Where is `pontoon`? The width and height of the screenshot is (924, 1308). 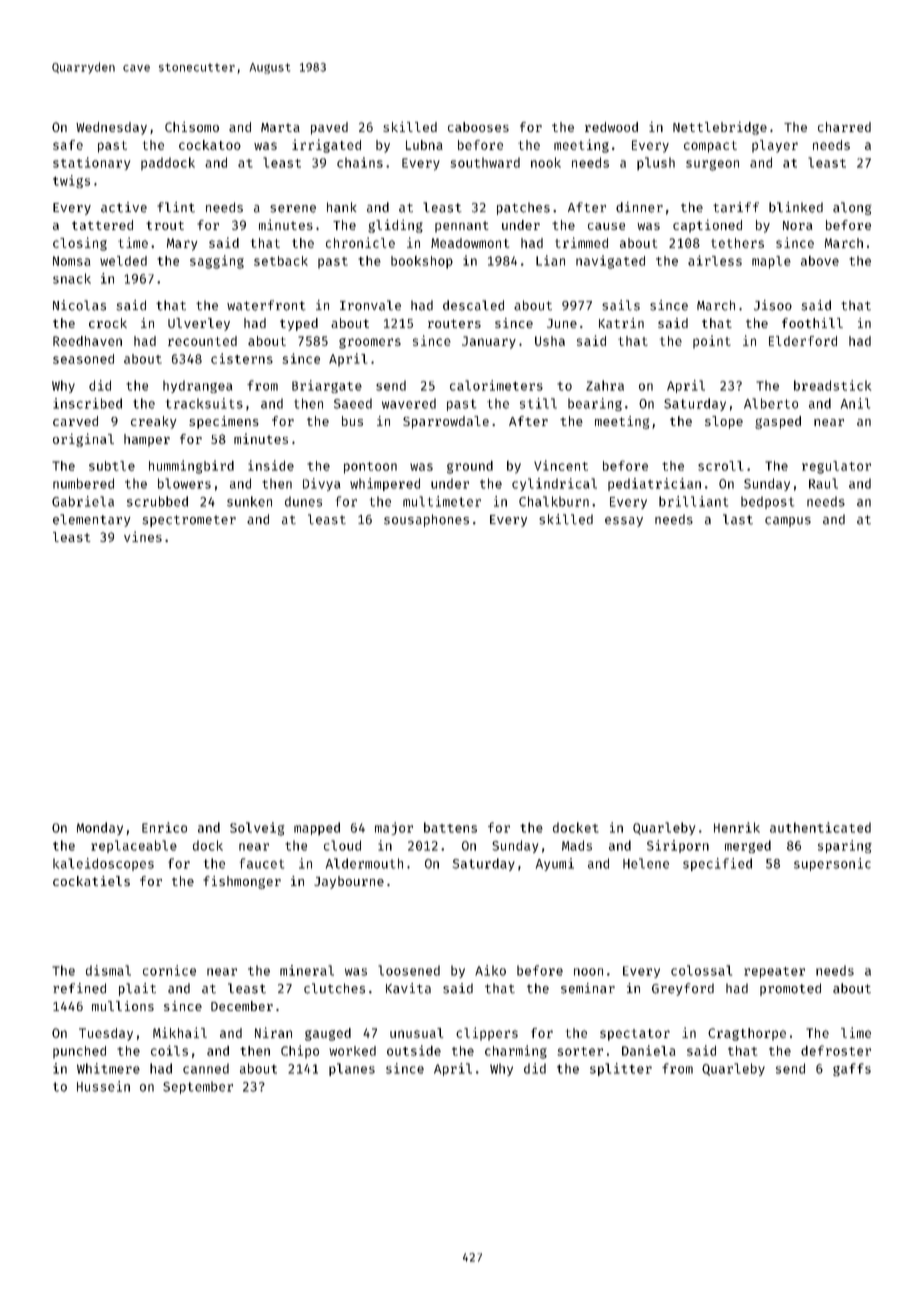
pontoon is located at coordinates (370, 468).
